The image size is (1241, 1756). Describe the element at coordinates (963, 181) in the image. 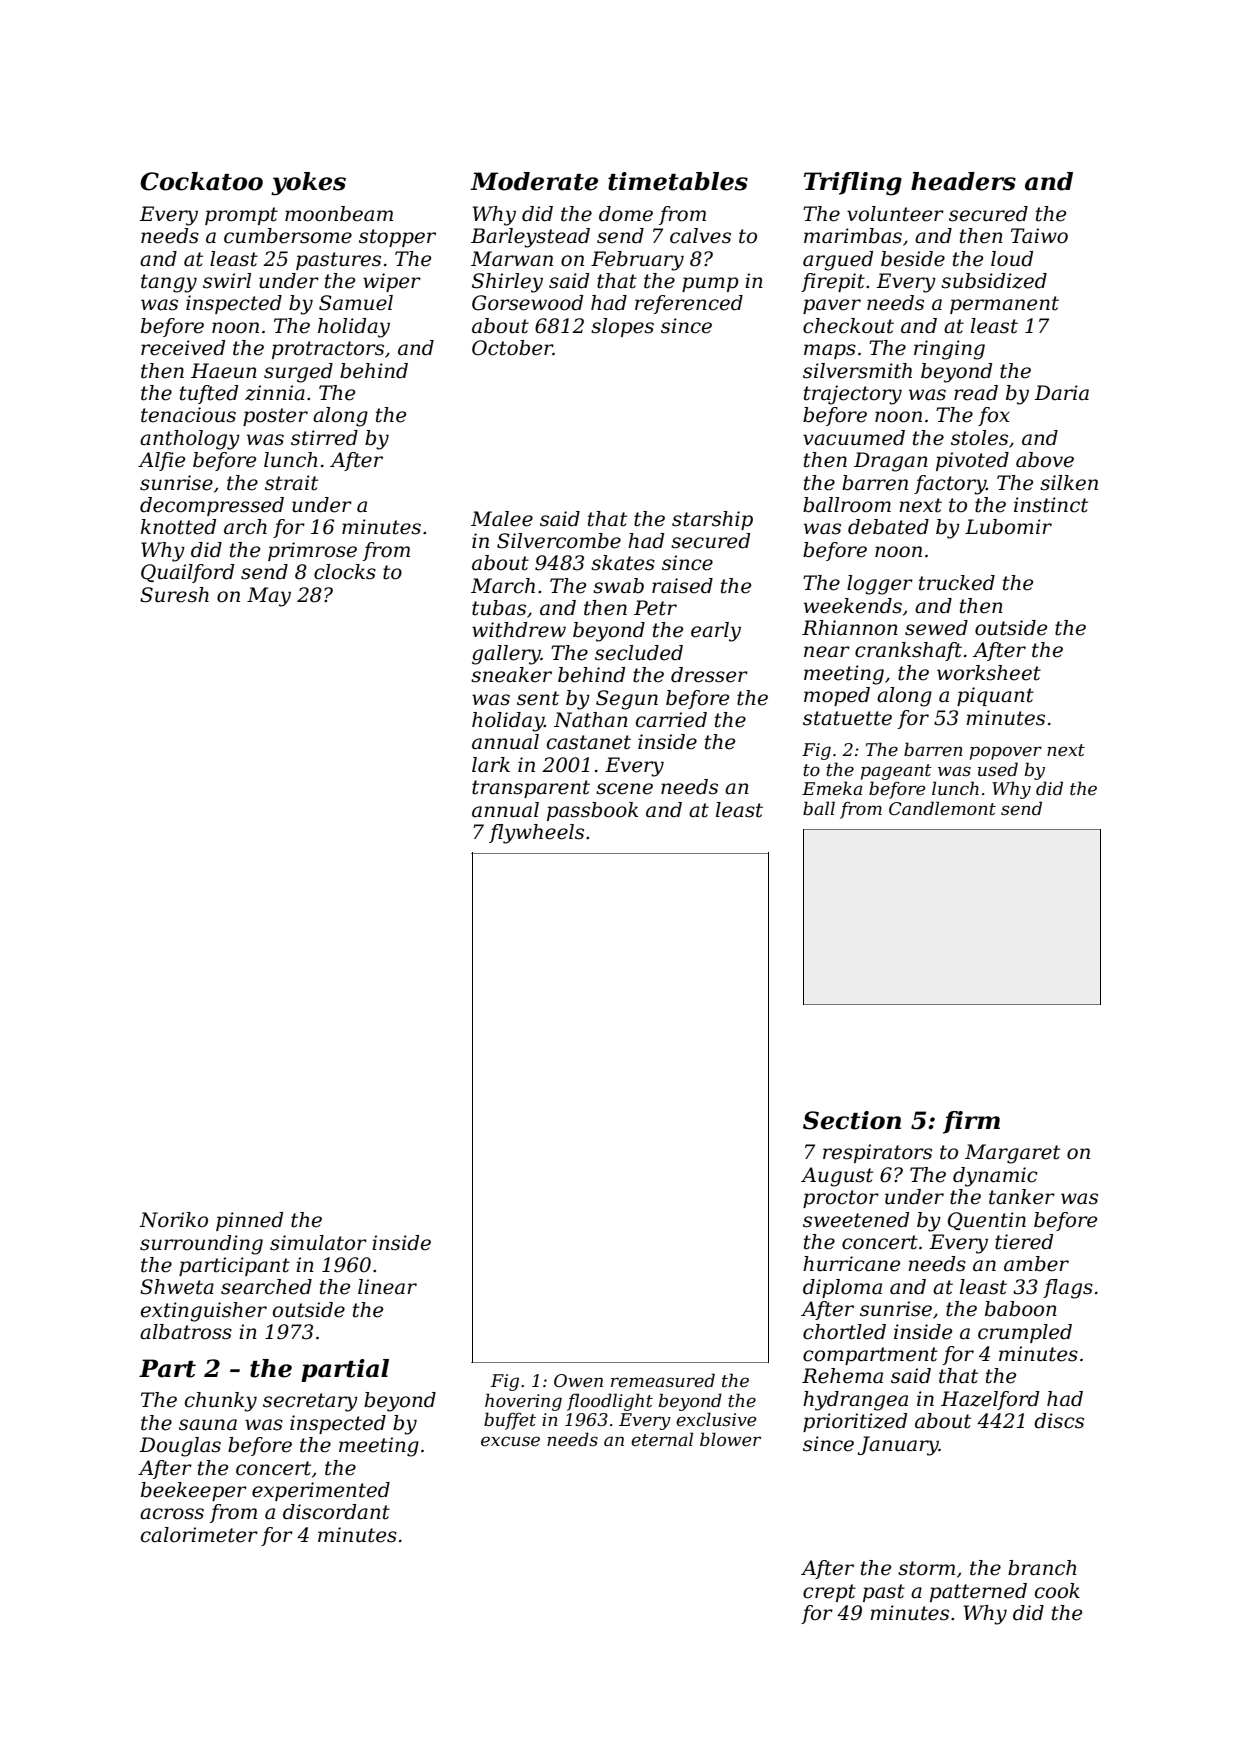

I see `headers` at that location.
